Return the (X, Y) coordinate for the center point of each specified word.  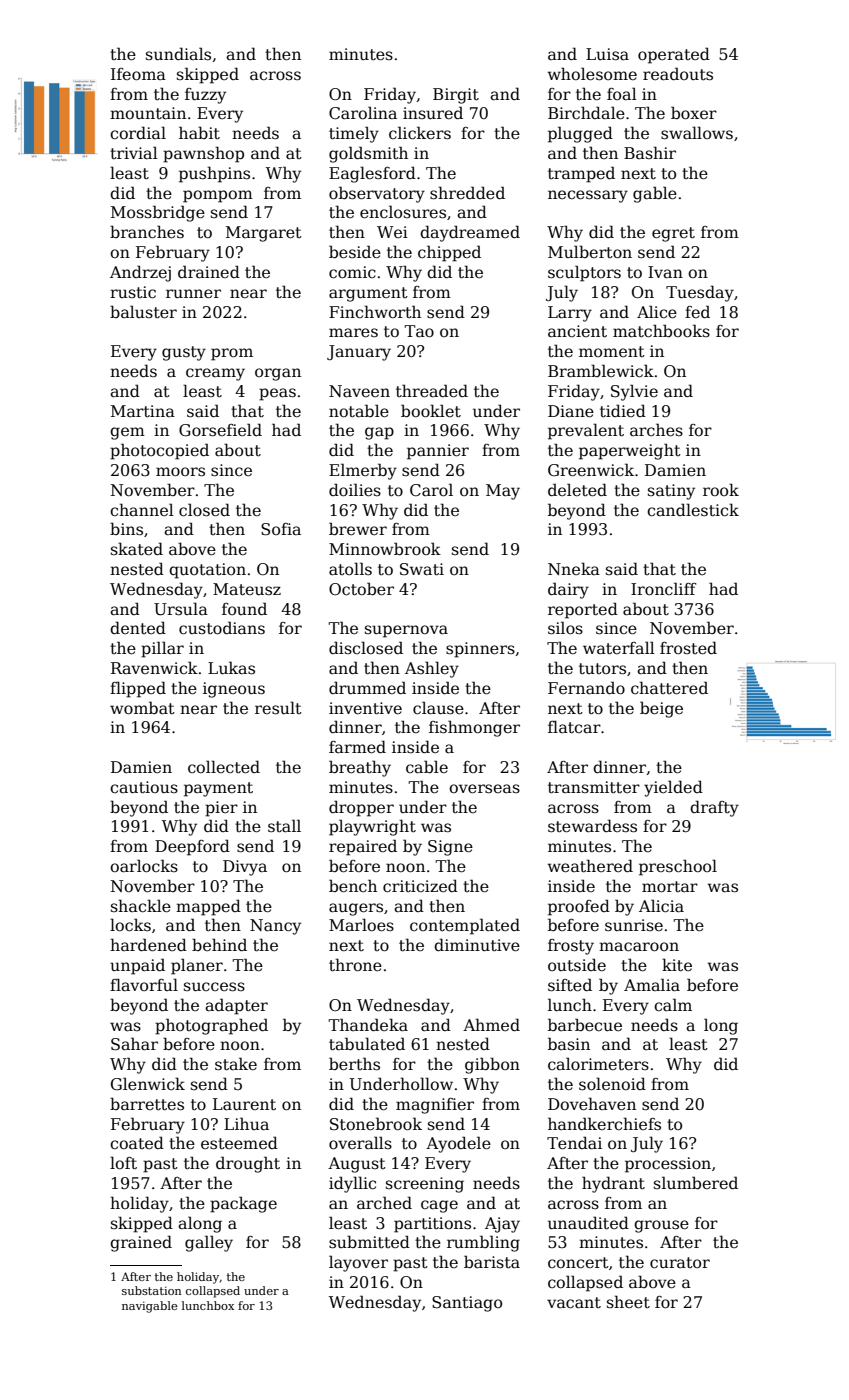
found (244, 608)
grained (141, 1243)
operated (674, 55)
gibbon (492, 1065)
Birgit (456, 96)
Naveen (359, 391)
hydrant (613, 1184)
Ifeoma (138, 74)
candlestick (693, 510)
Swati (422, 569)
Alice (657, 312)
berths (354, 1064)
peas (277, 394)
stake (236, 1064)
